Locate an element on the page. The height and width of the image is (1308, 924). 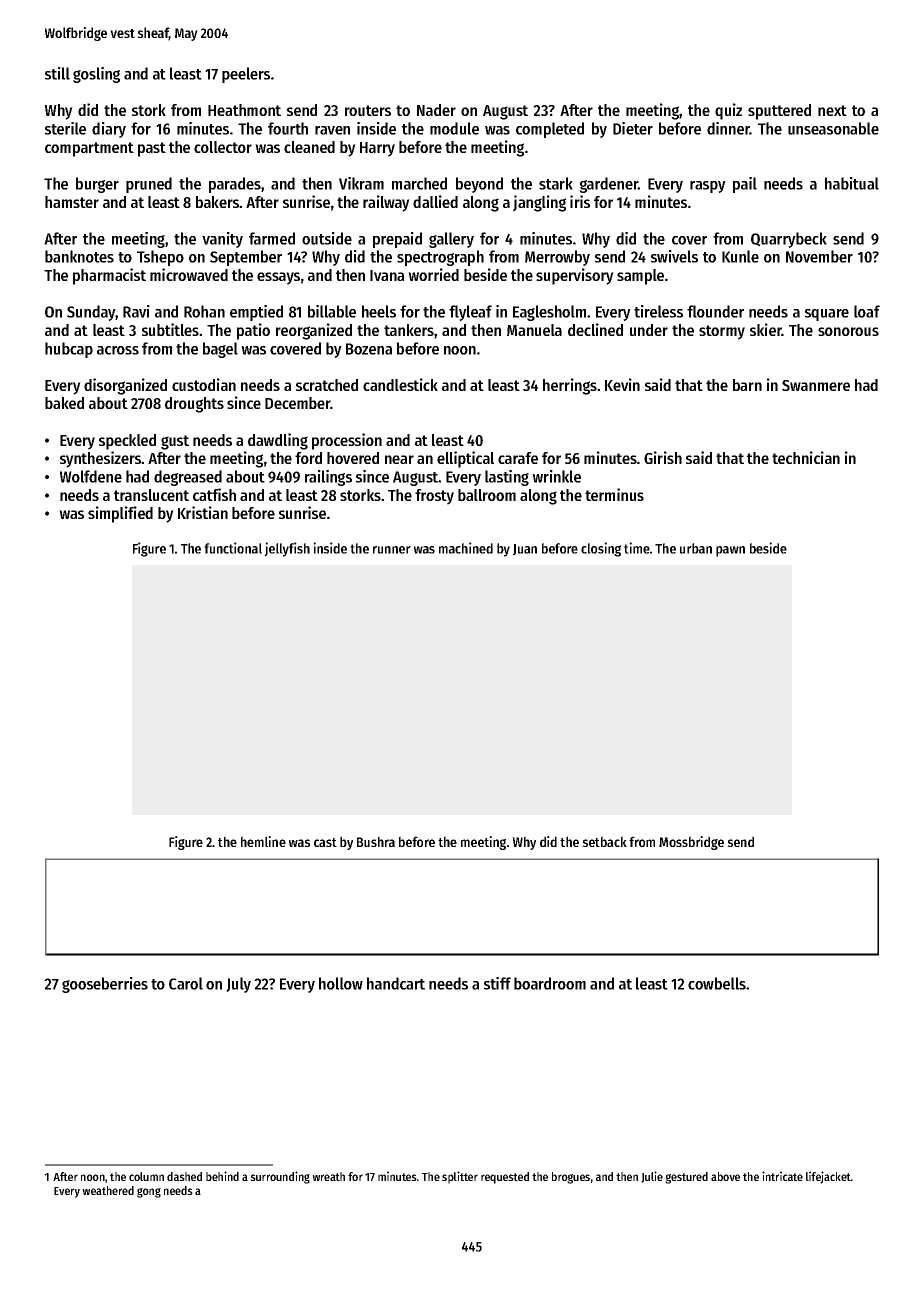
raspy is located at coordinates (708, 187).
